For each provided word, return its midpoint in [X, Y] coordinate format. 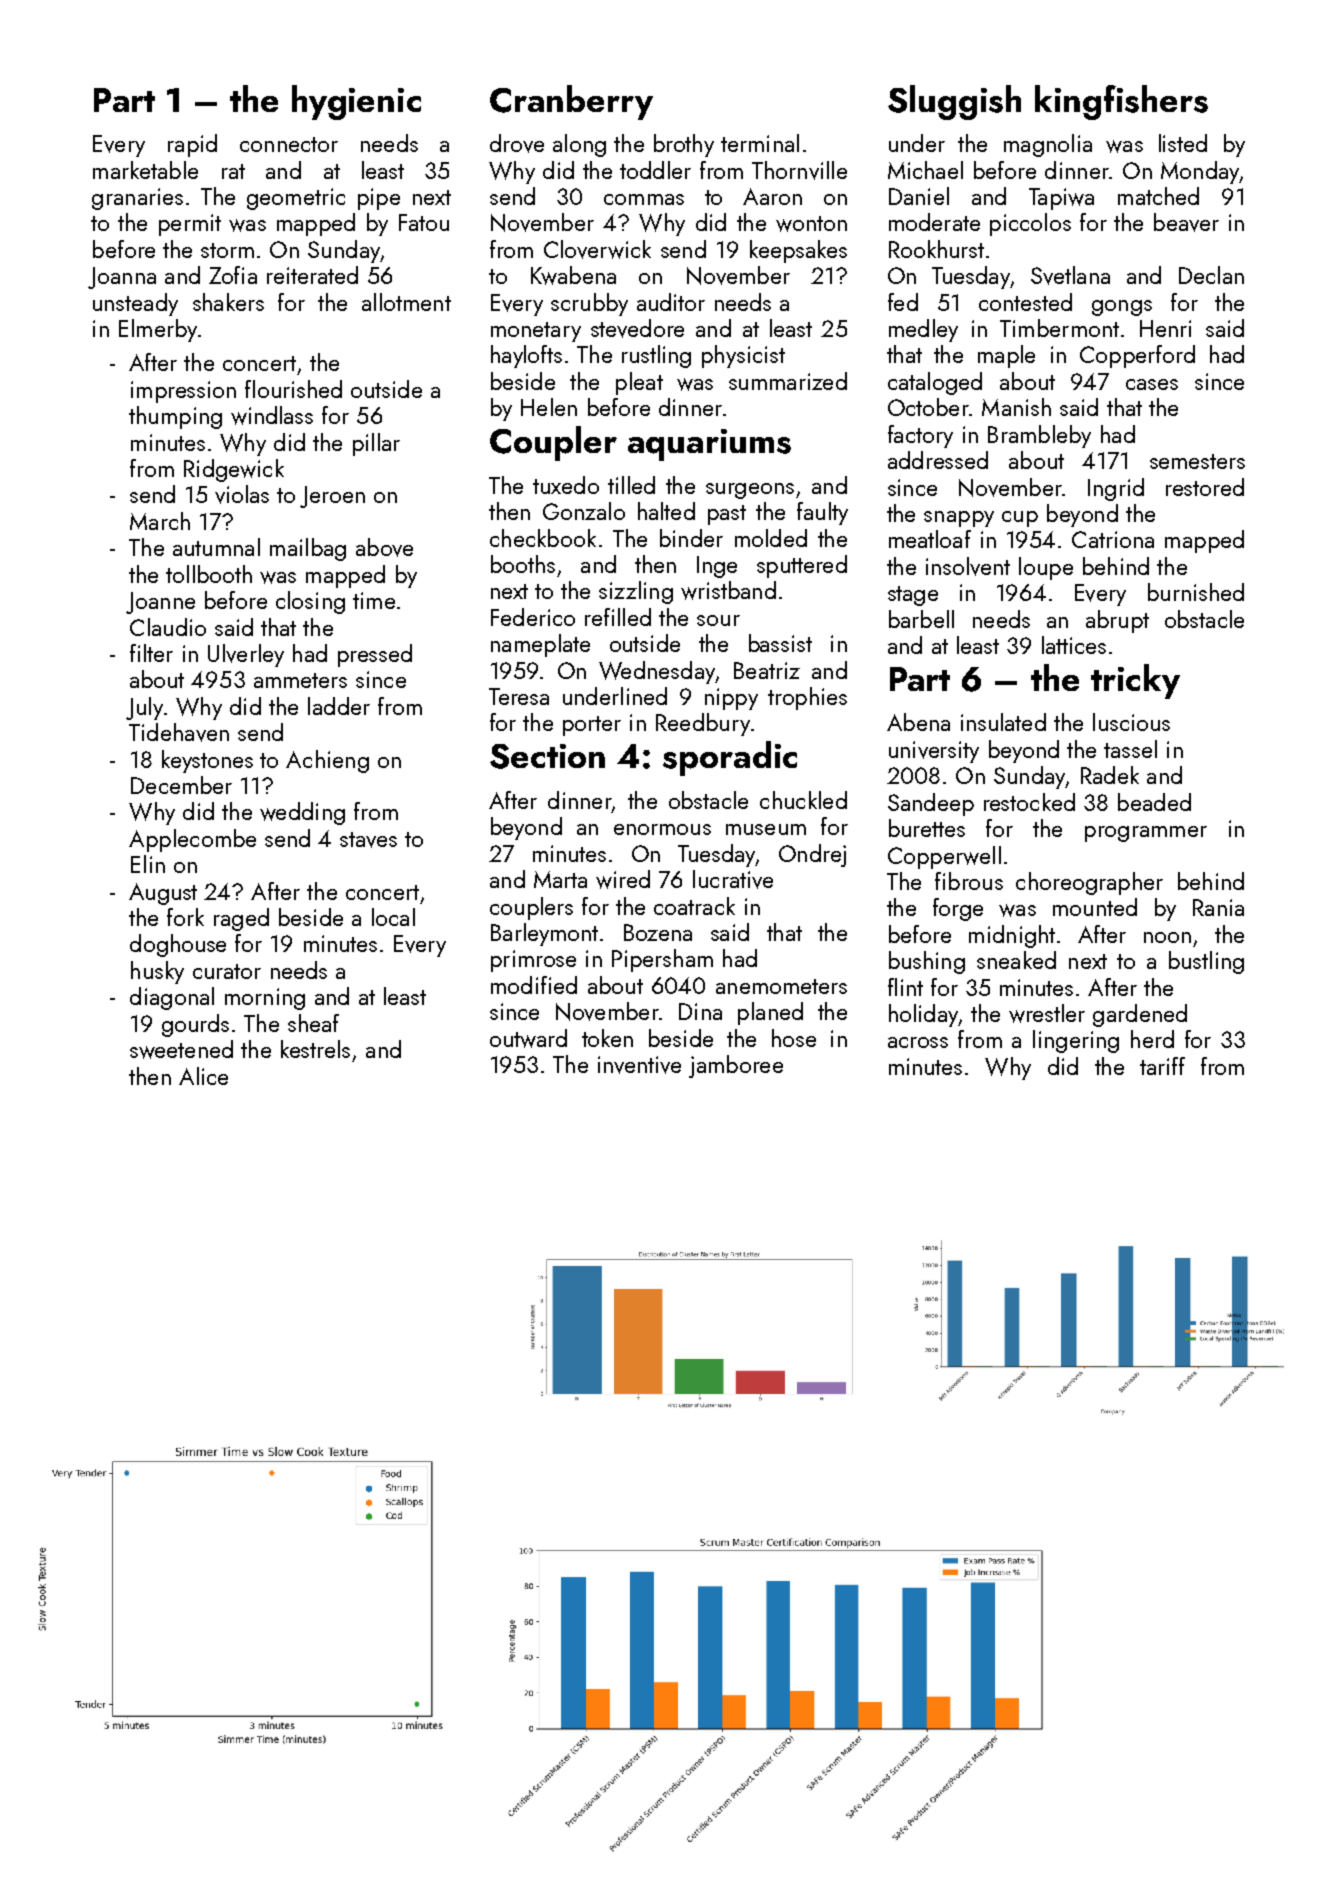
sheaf [313, 1023]
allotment [406, 302]
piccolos [1030, 224]
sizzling [636, 592]
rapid [192, 145]
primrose [533, 961]
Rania [1218, 907]
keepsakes [798, 251]
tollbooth [209, 574]
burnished [1196, 592]
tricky [1135, 681]
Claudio [168, 627]
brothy [684, 145]
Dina [700, 1011]
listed [1183, 143]
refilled [618, 617]
